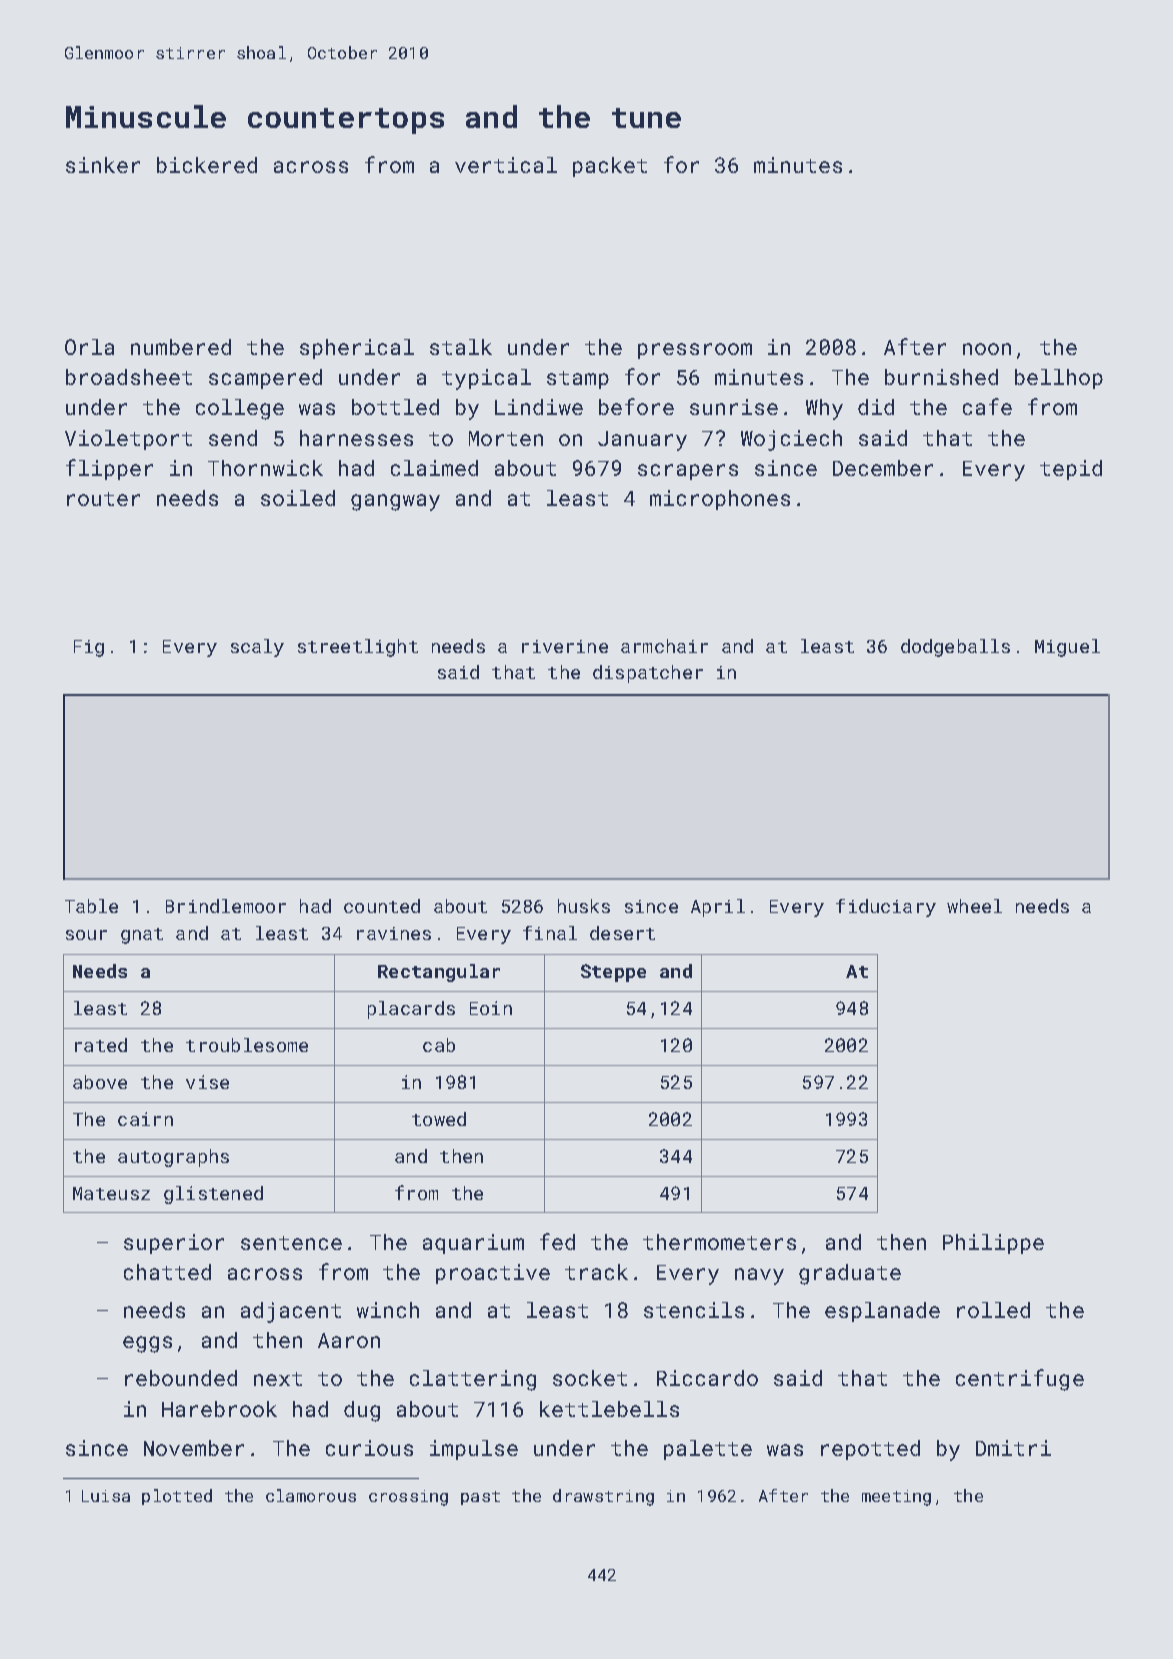  What do you see at coordinates (461, 347) in the screenshot?
I see `stalk` at bounding box center [461, 347].
